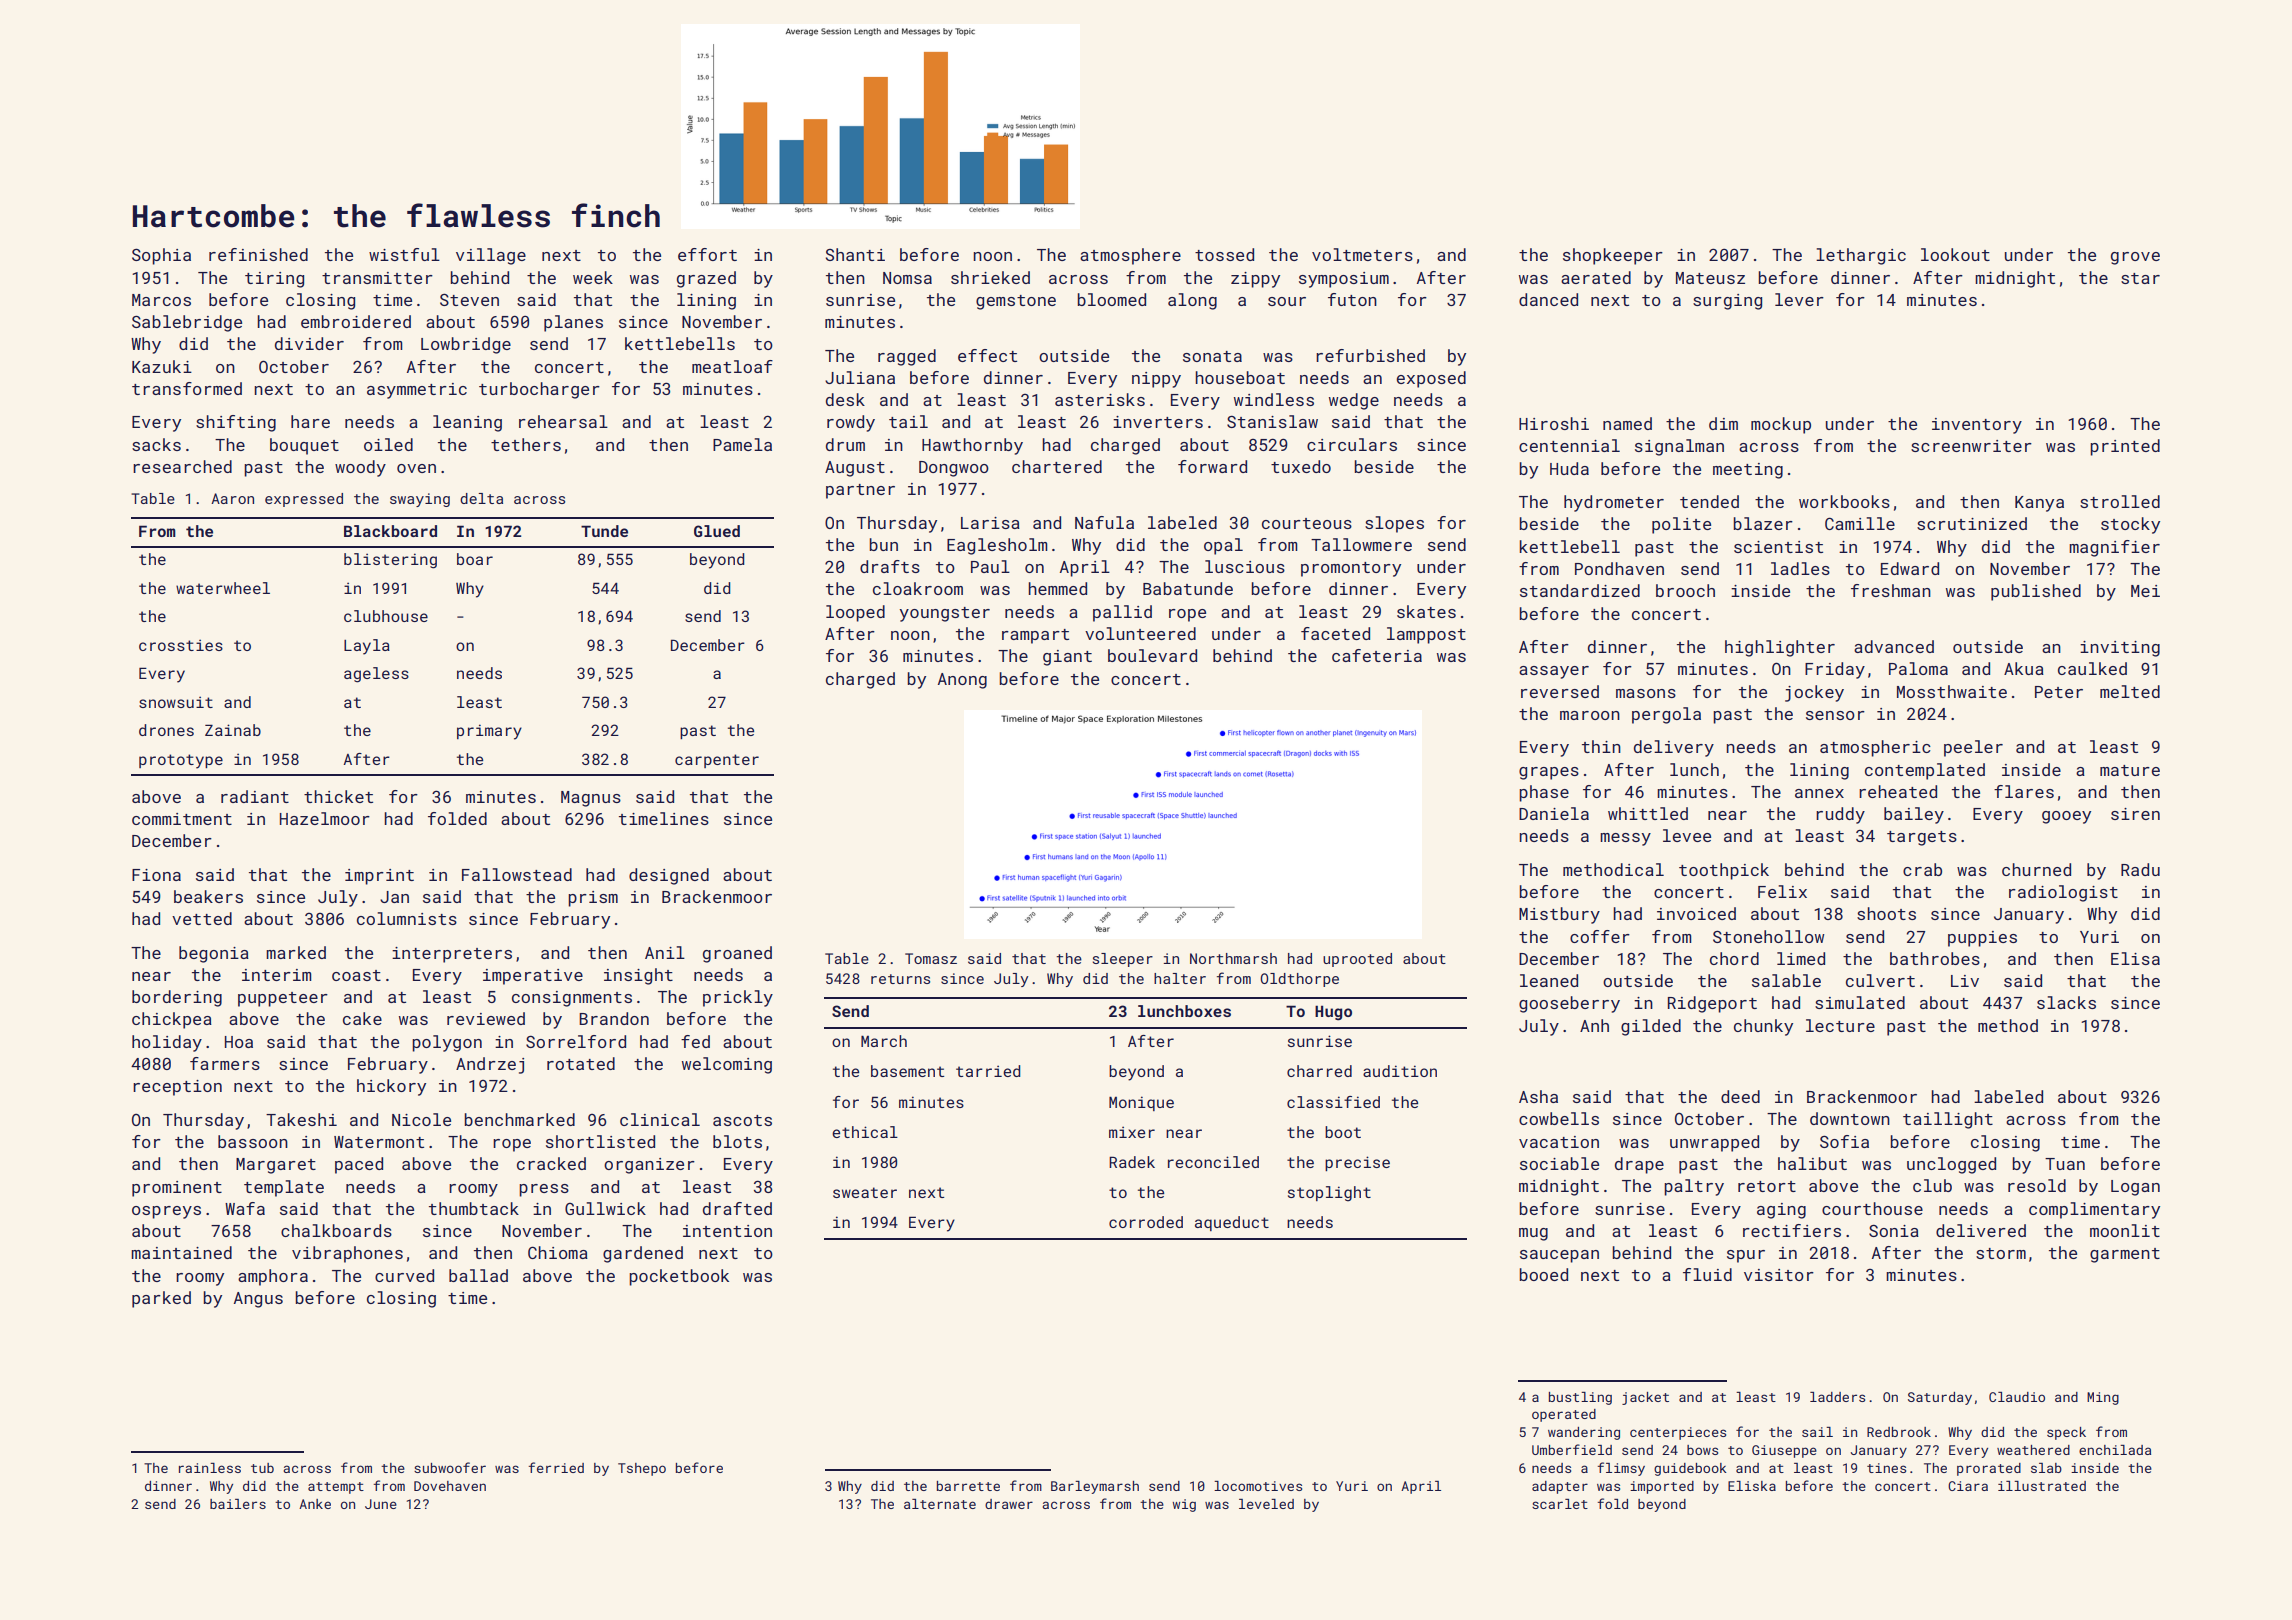  Describe the element at coordinates (997, 546) in the document. I see `Eaglesholm` at that location.
